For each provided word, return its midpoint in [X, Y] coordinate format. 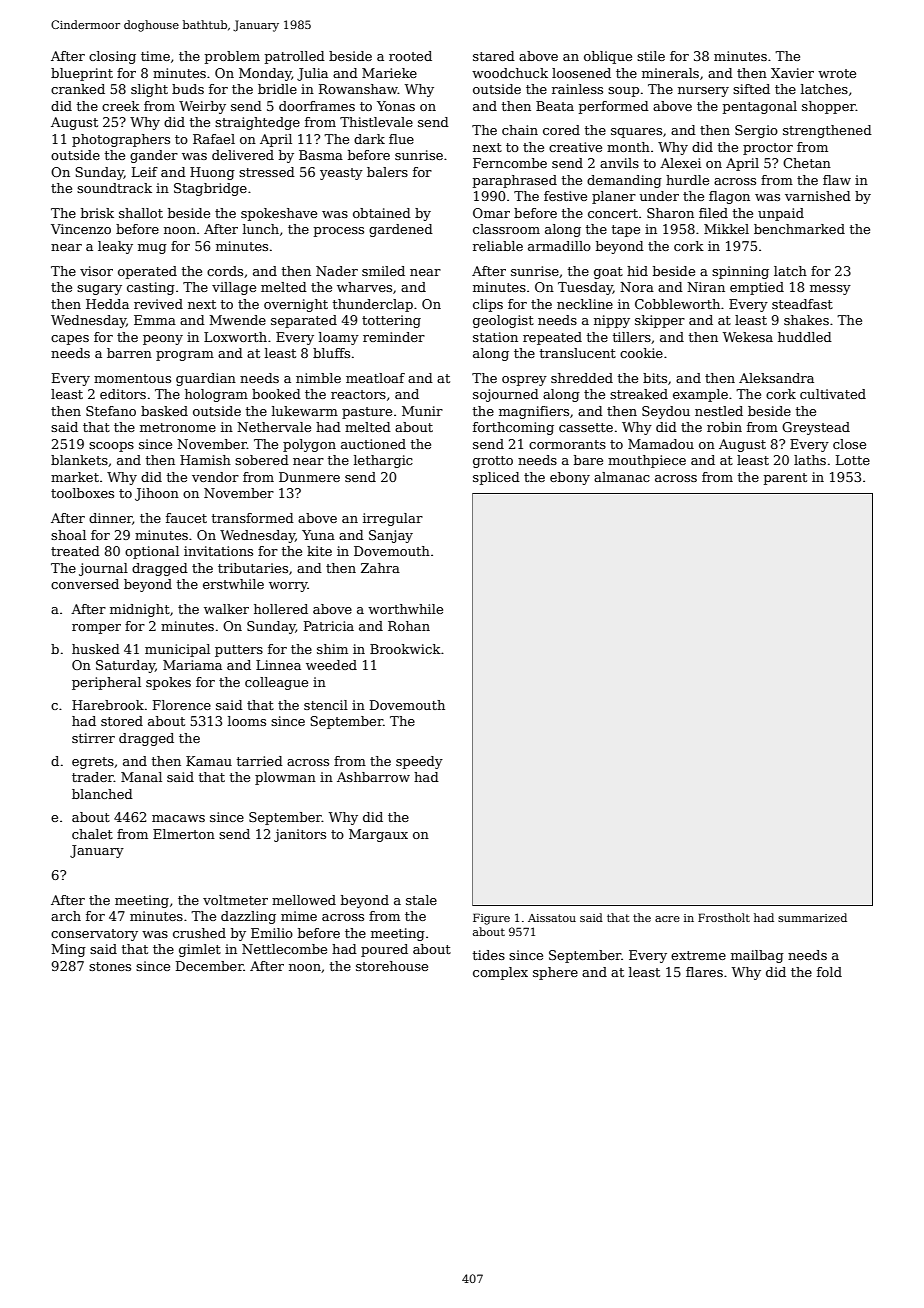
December [210, 966]
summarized [812, 917]
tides [489, 955]
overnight [296, 305]
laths [810, 460]
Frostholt [724, 917]
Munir [422, 411]
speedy [419, 762]
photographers [121, 140]
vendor [215, 477]
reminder [394, 337]
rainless [577, 89]
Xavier [792, 73]
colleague [276, 683]
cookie [641, 353]
